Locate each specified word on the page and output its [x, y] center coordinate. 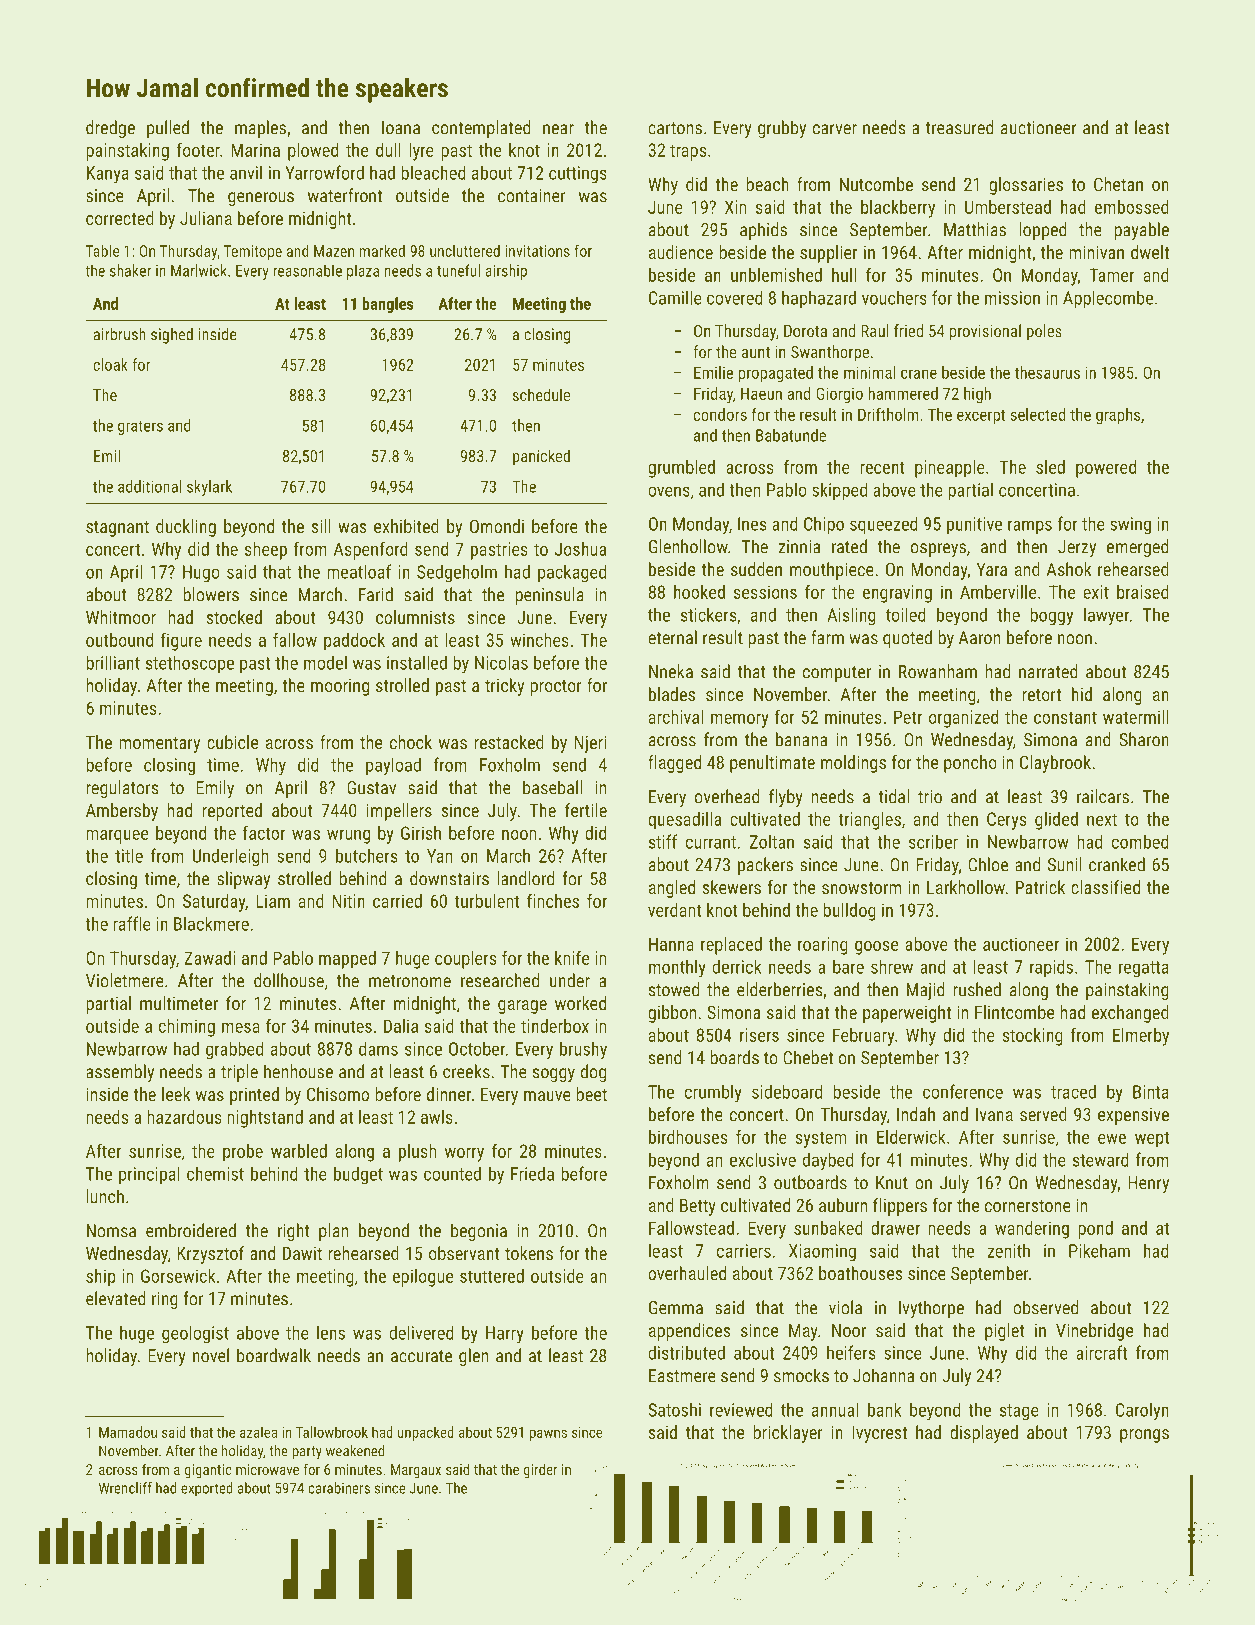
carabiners [339, 1488]
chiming [187, 1028]
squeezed [884, 525]
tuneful [458, 270]
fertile [586, 810]
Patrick [1040, 887]
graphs [1118, 416]
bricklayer [788, 1434]
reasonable [307, 270]
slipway [243, 880]
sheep [266, 551]
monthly [677, 968]
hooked [699, 592]
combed [1140, 841]
